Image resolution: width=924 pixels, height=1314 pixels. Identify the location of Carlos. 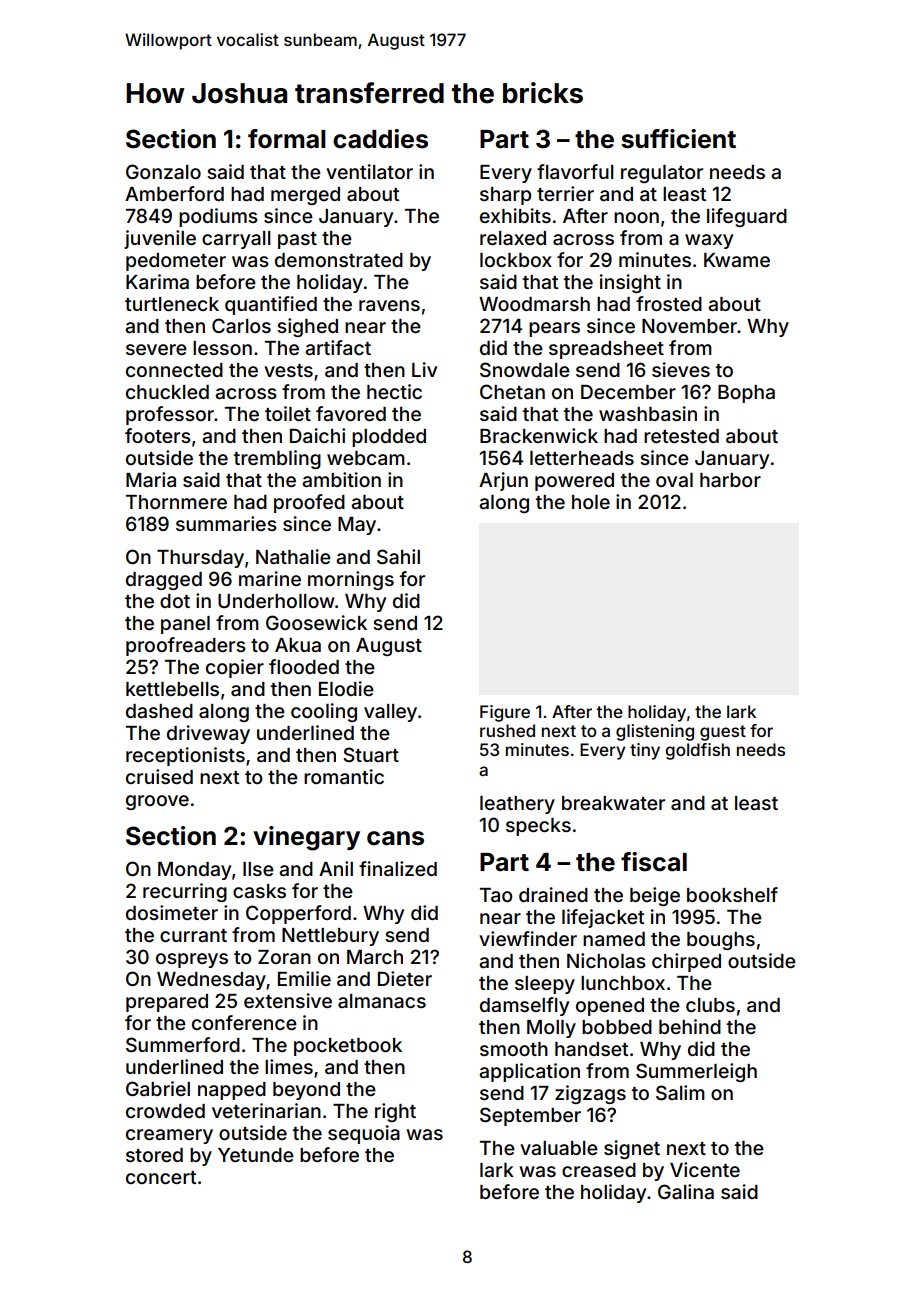
(241, 325).
